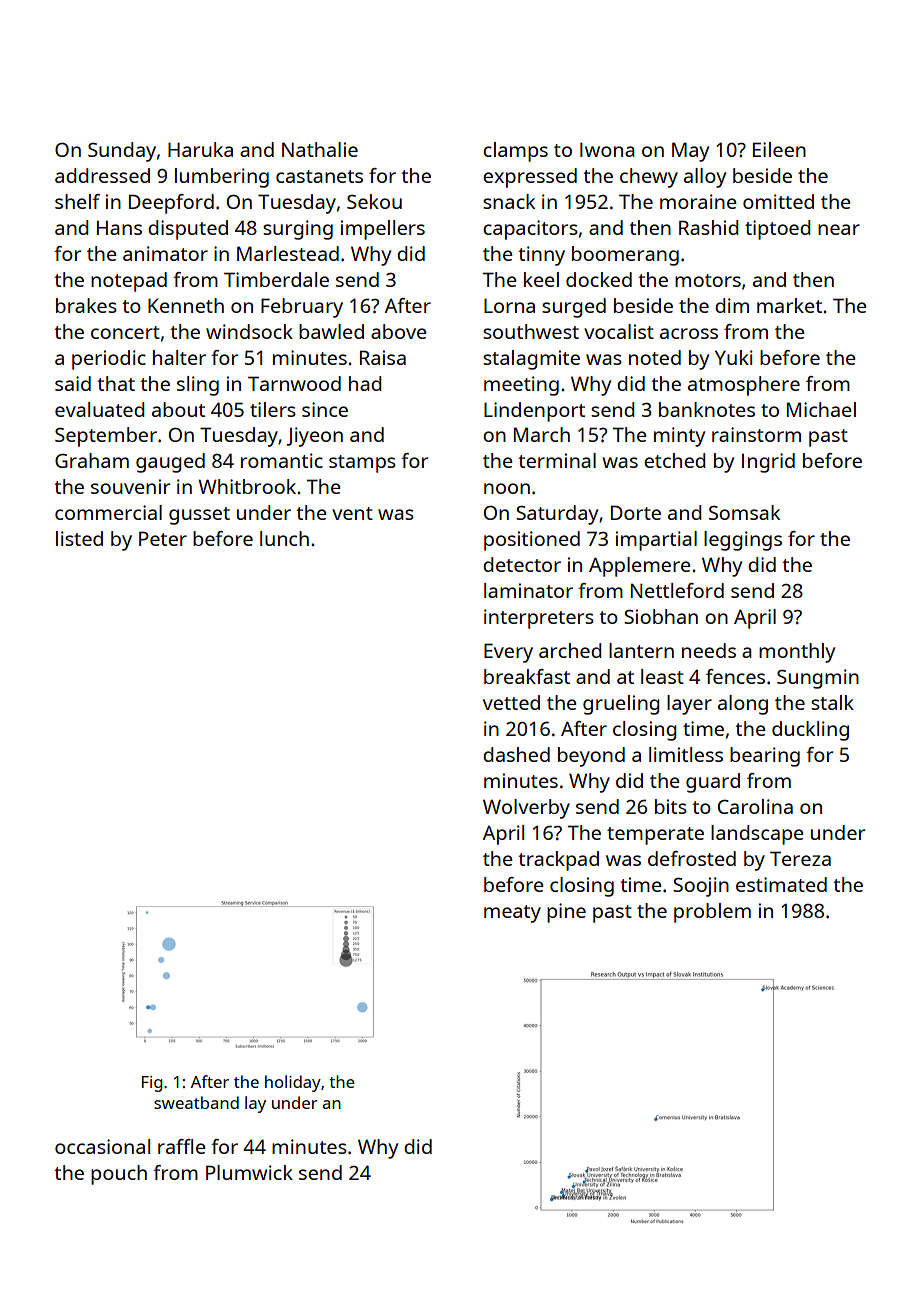 This screenshot has width=924, height=1311. I want to click on Dorte, so click(636, 512).
